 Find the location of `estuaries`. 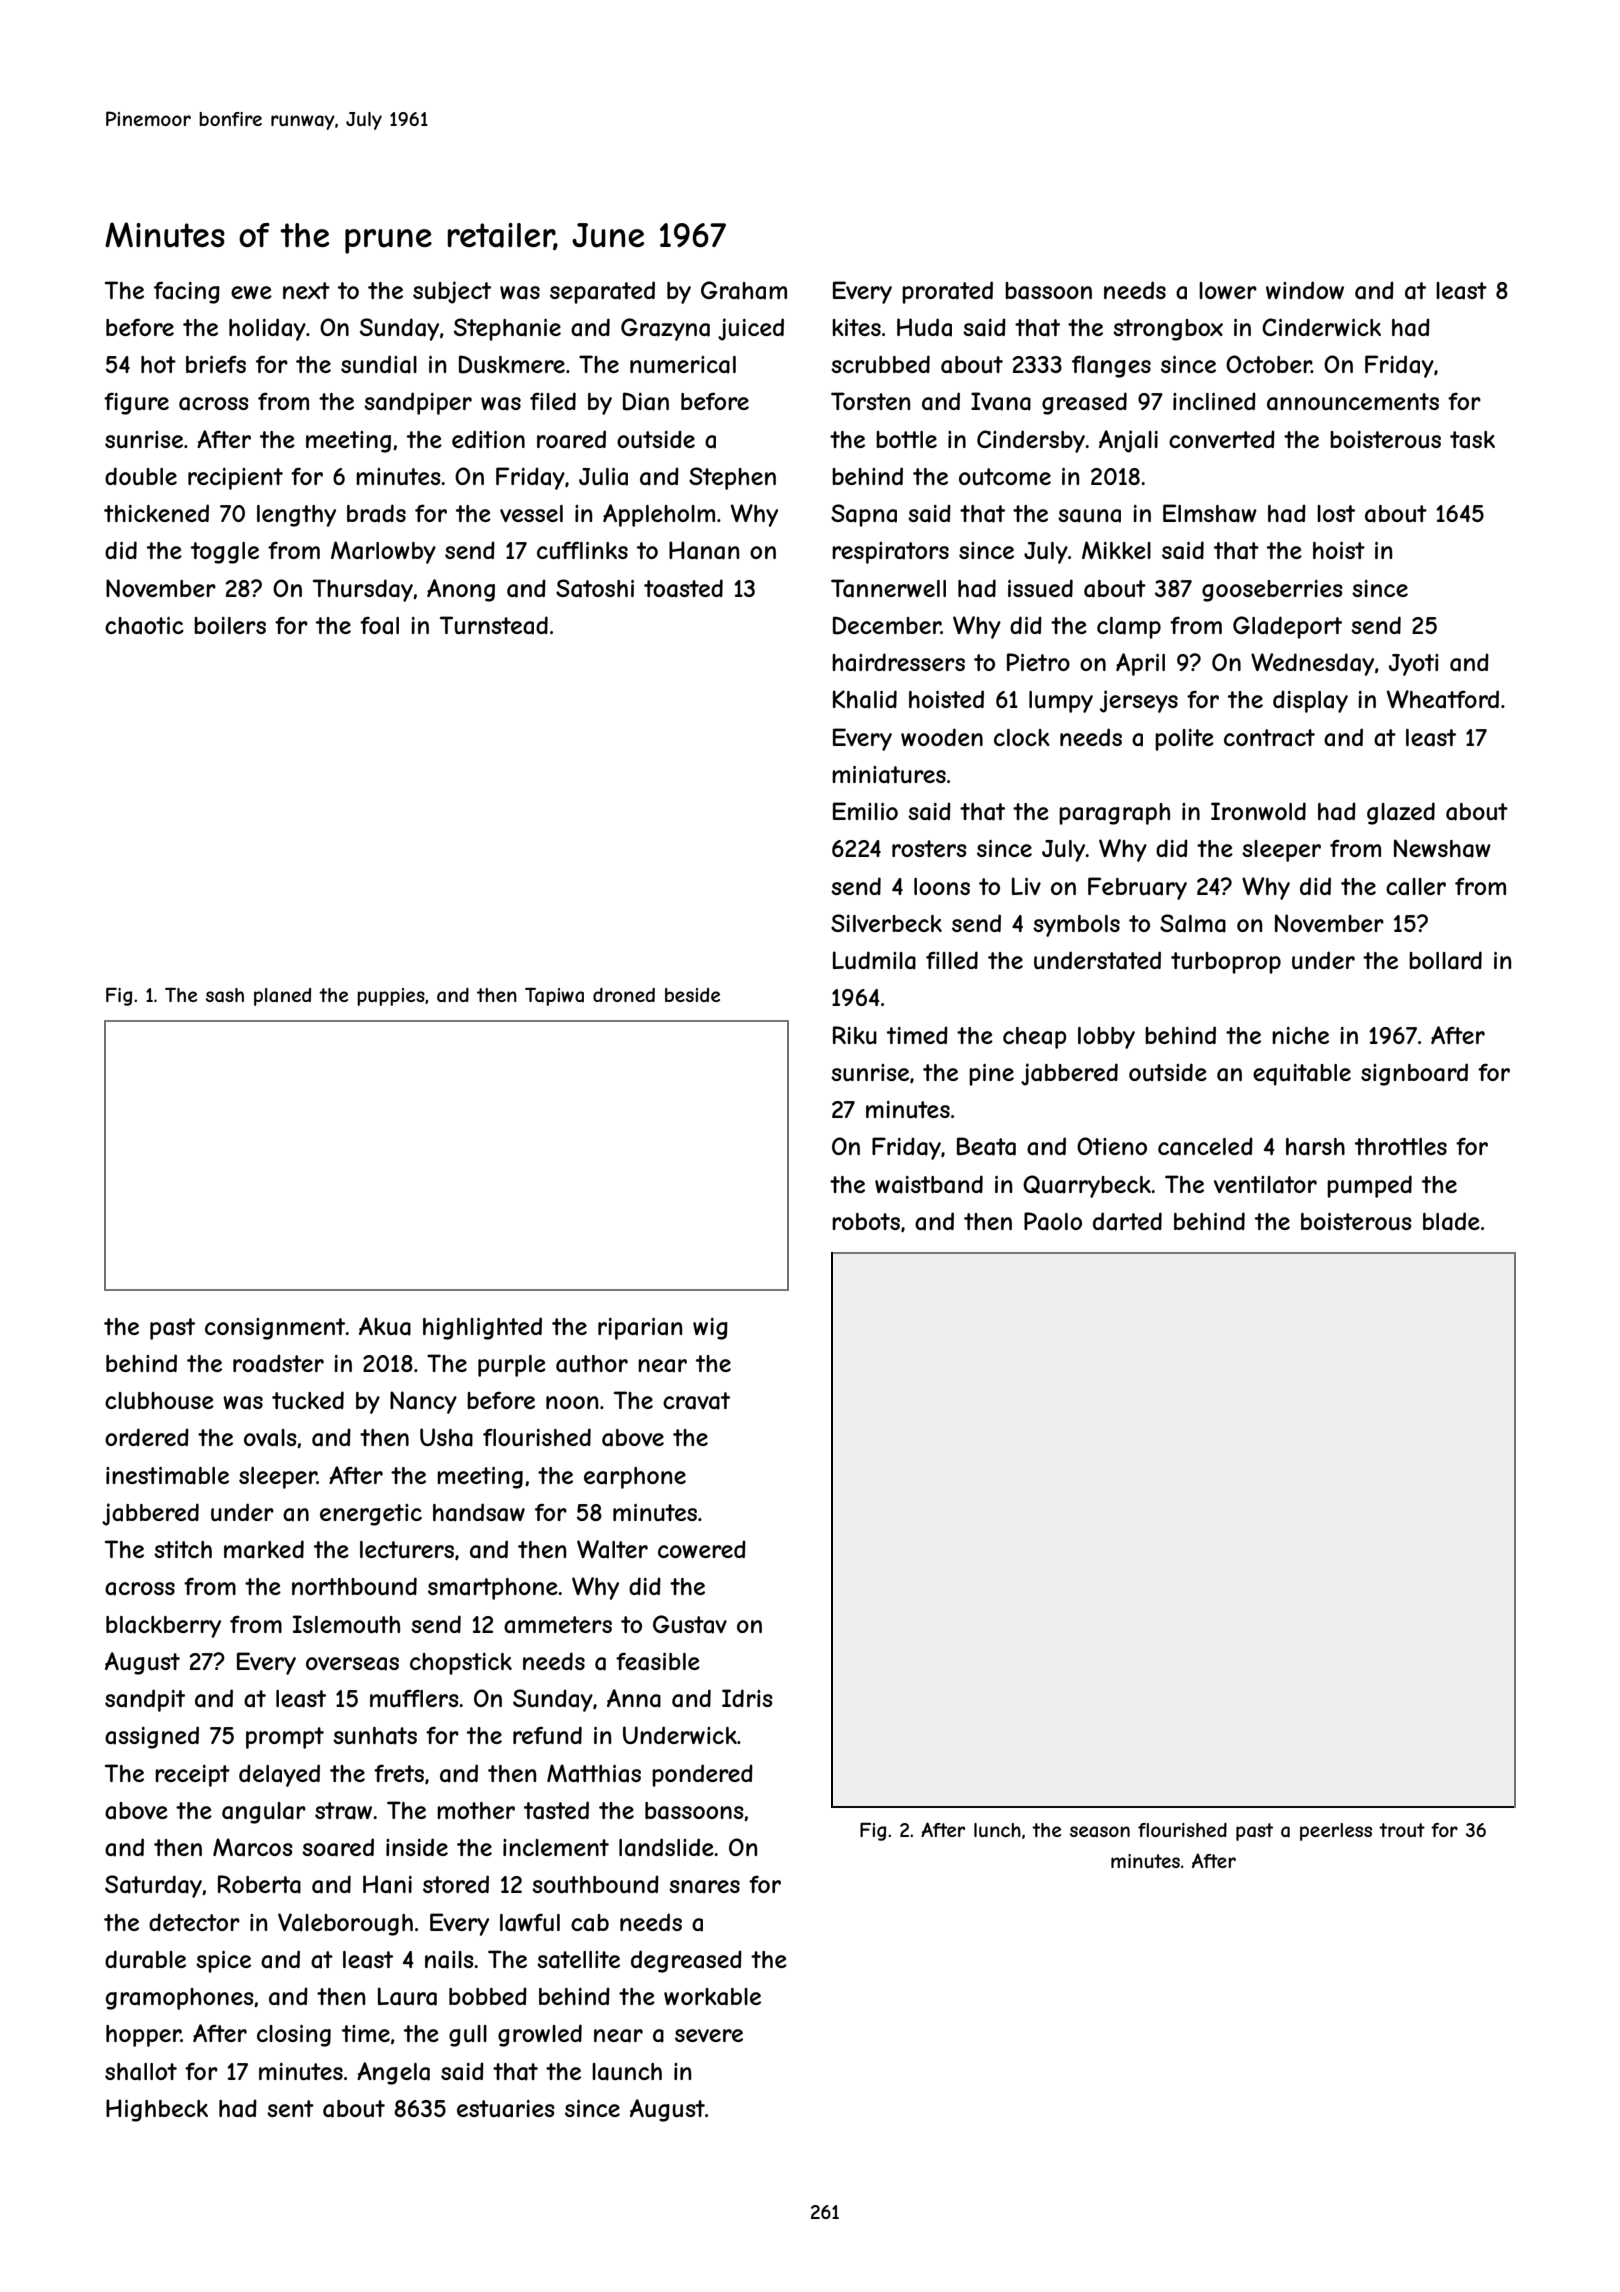

estuaries is located at coordinates (506, 2109).
